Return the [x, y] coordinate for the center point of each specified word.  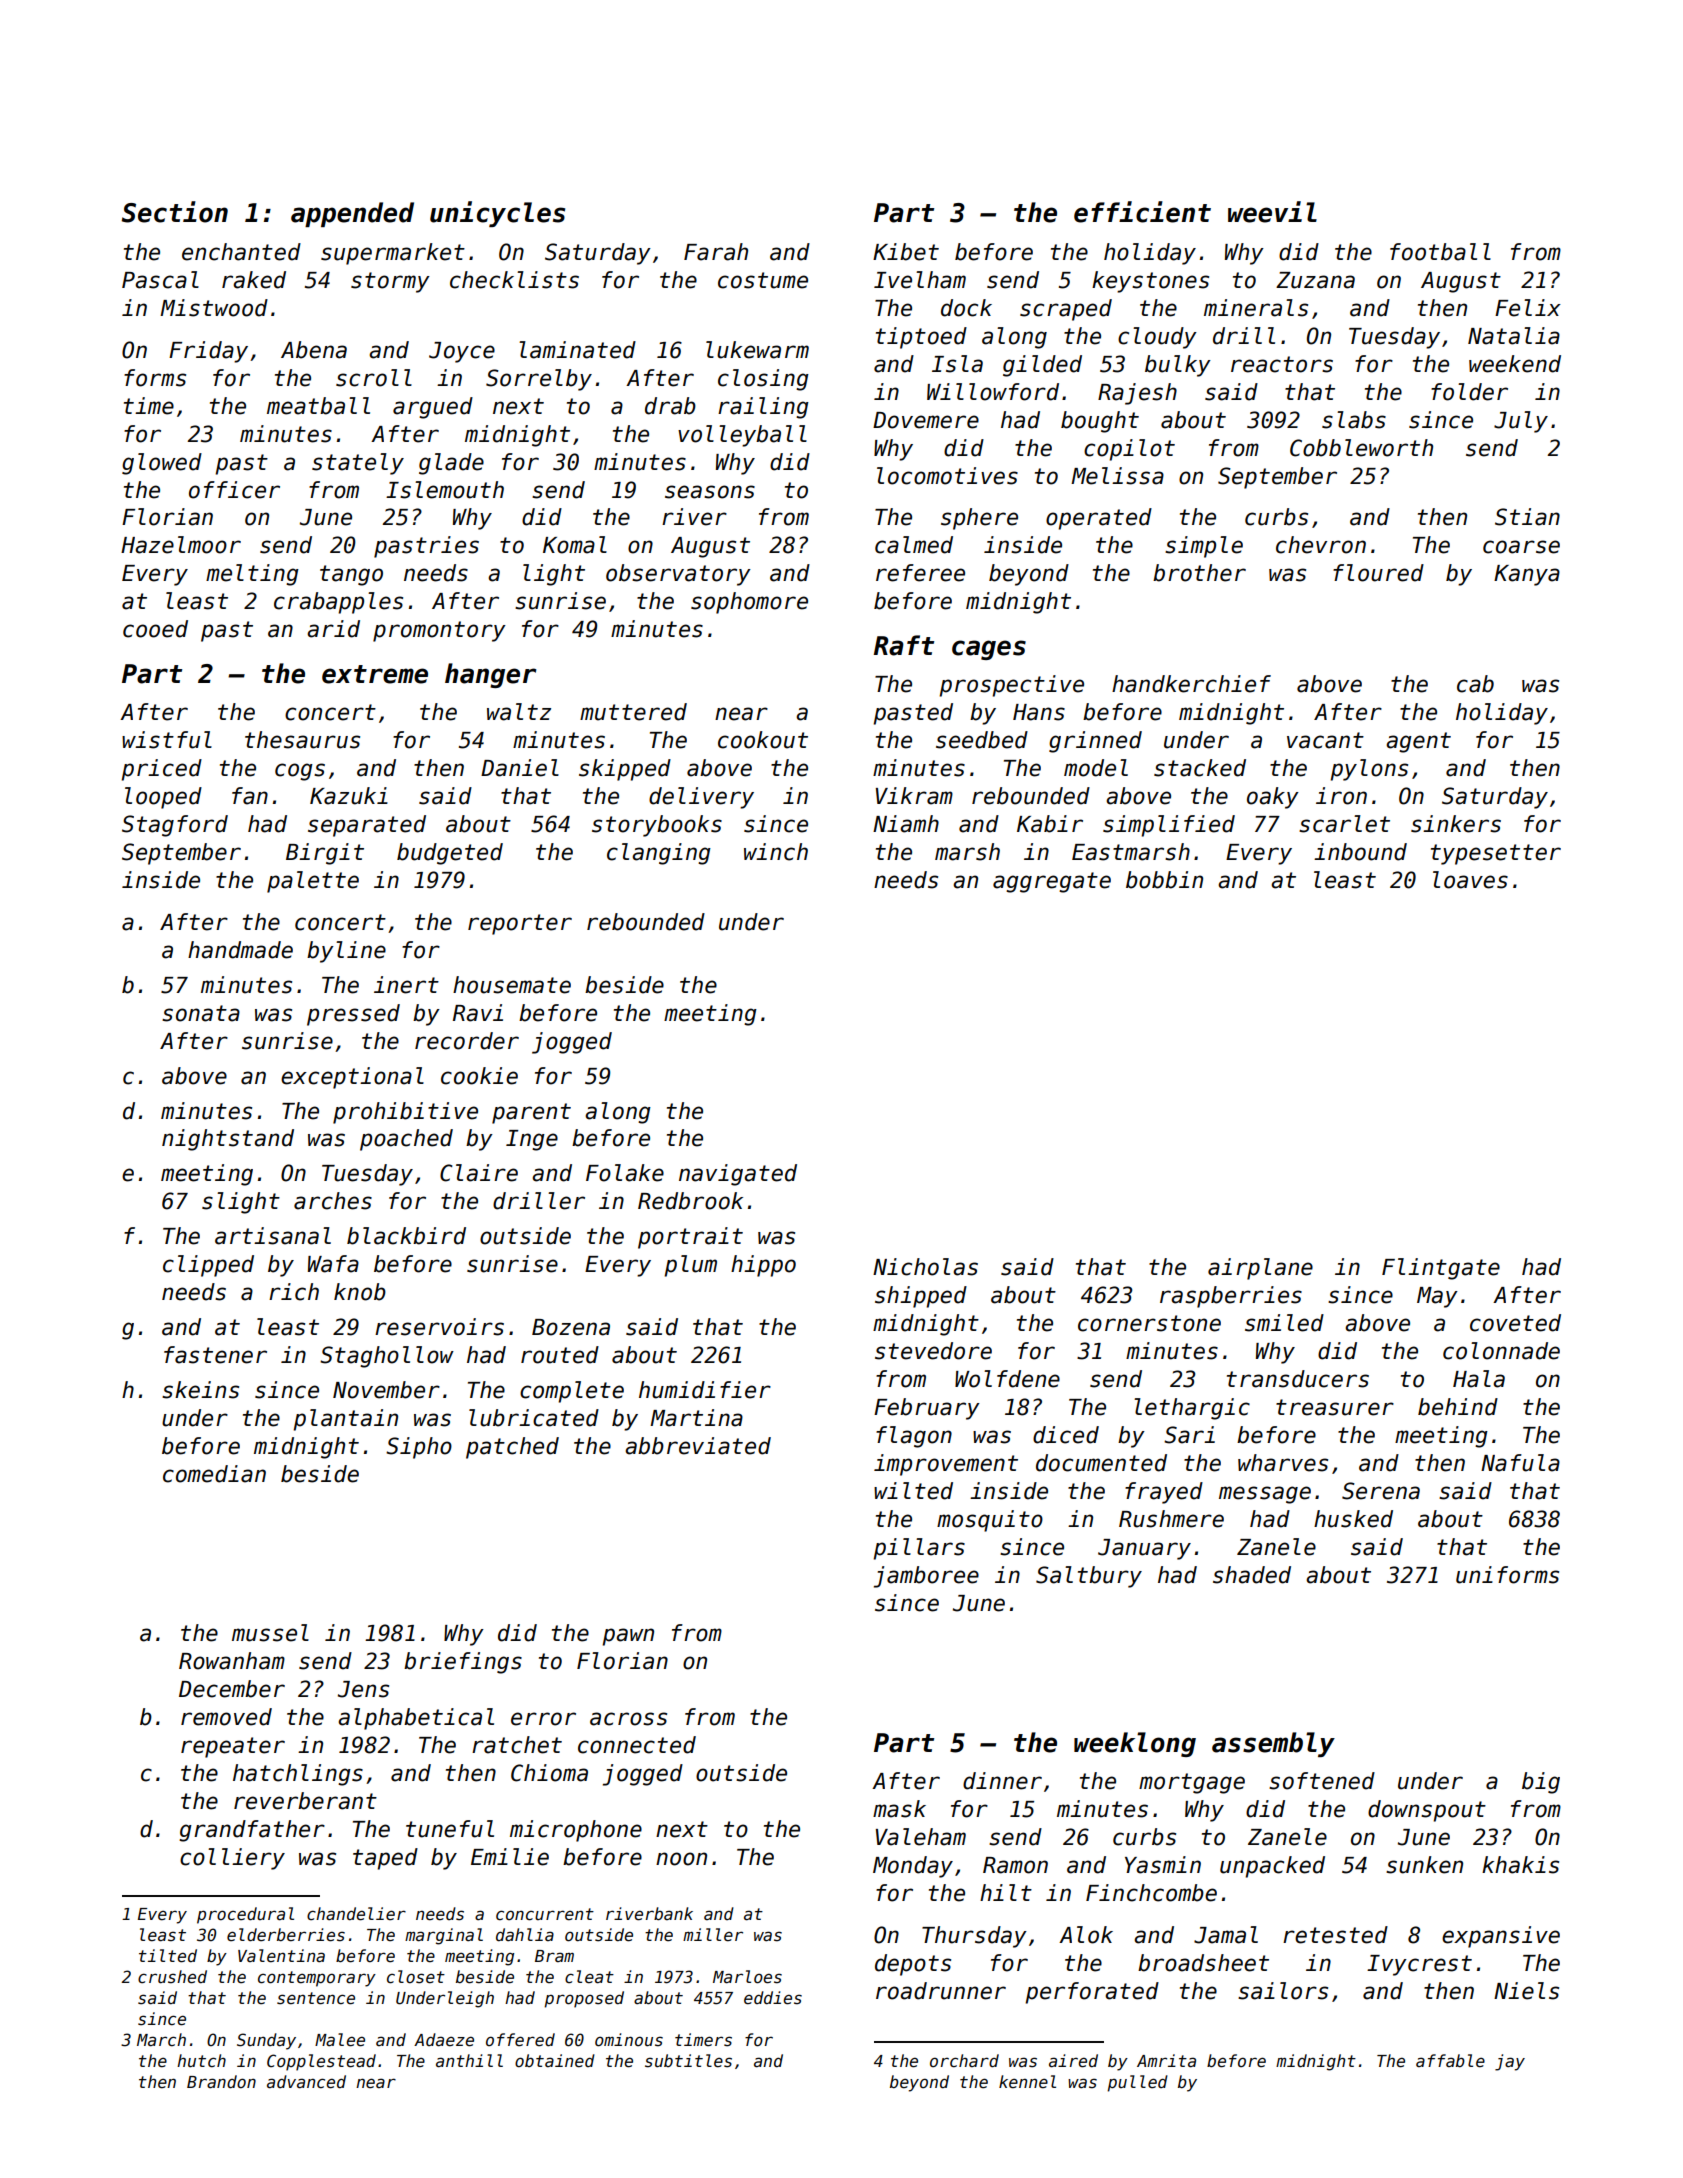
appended [352, 214]
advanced [306, 2082]
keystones [1150, 282]
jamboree [926, 1577]
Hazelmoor [181, 545]
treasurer [1335, 1407]
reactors [1282, 364]
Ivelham [920, 280]
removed [226, 1717]
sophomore [749, 603]
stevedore [933, 1351]
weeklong [1135, 1744]
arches [333, 1201]
